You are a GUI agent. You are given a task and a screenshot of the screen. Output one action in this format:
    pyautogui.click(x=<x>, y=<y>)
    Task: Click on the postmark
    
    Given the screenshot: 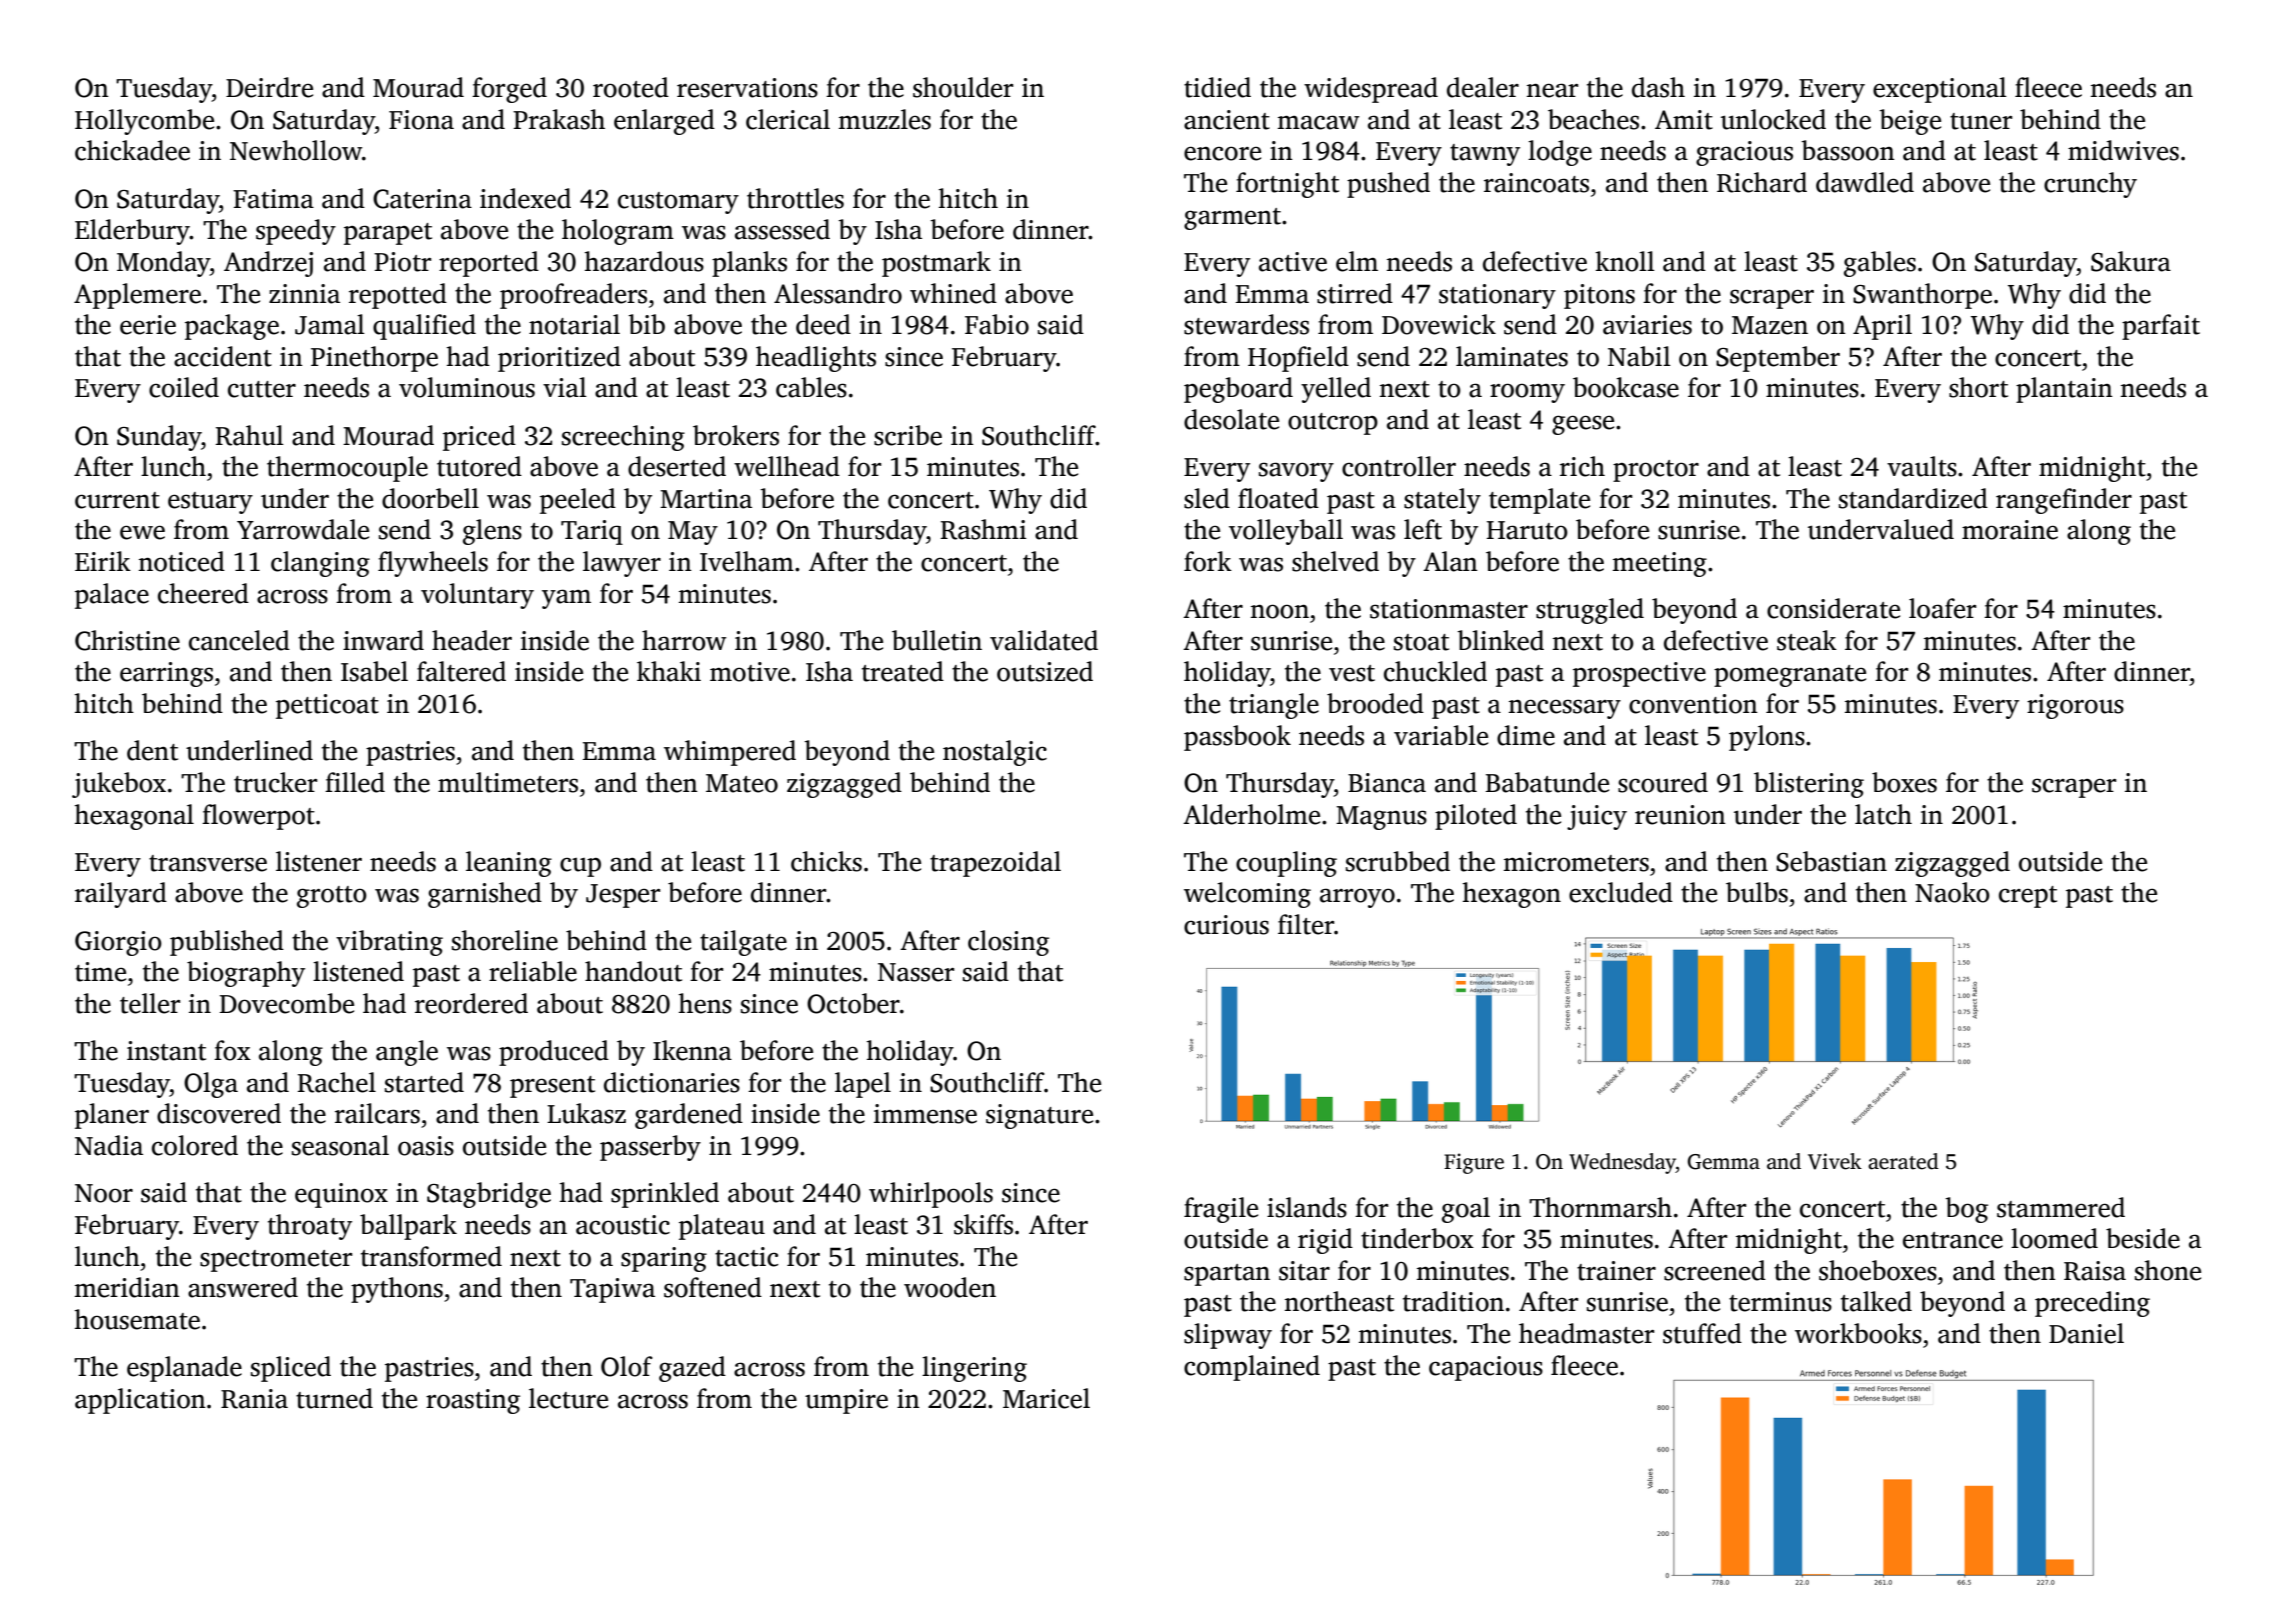 What is the action you would take?
    pyautogui.click(x=936, y=264)
